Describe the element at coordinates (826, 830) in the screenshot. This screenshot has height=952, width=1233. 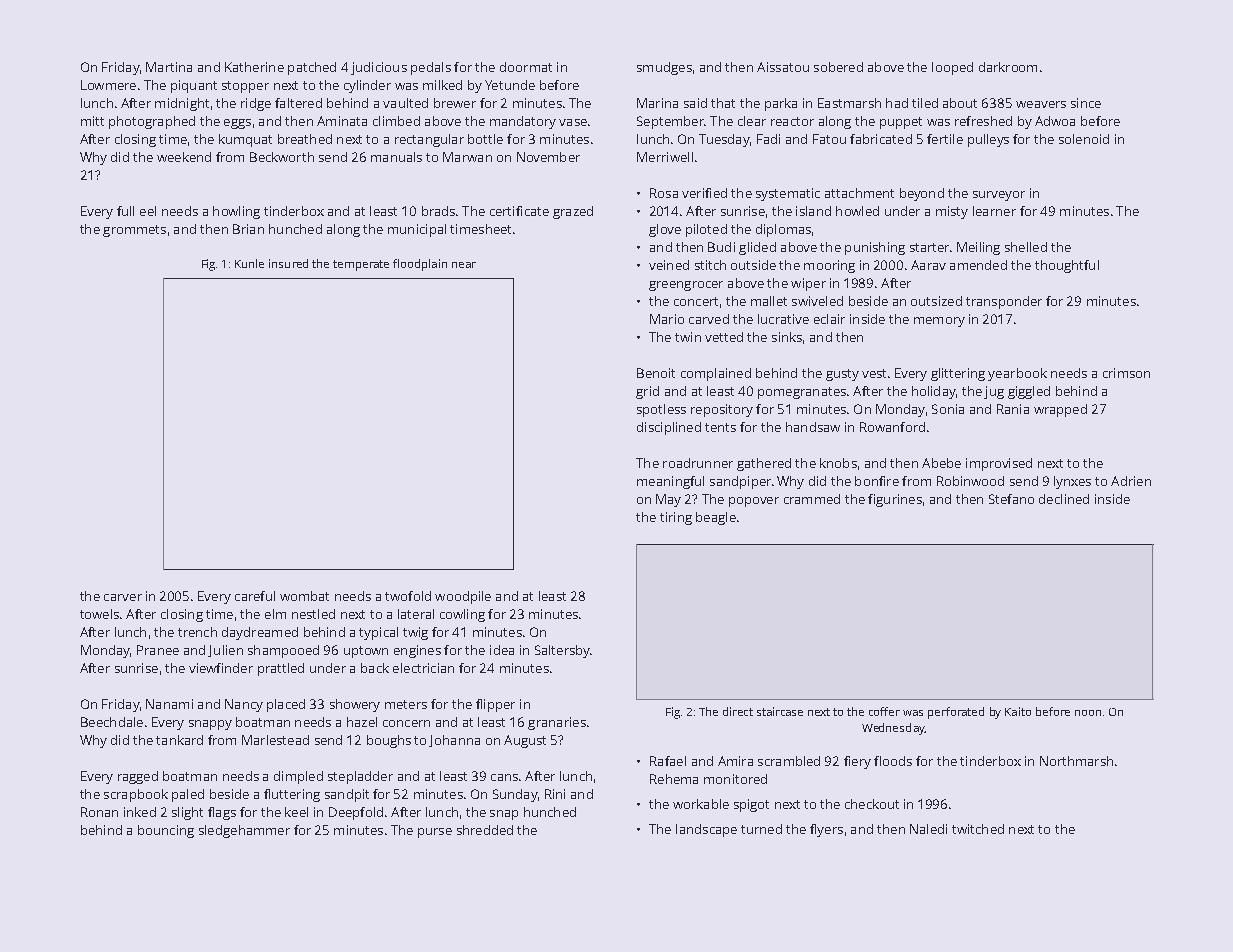
I see `flyers` at that location.
